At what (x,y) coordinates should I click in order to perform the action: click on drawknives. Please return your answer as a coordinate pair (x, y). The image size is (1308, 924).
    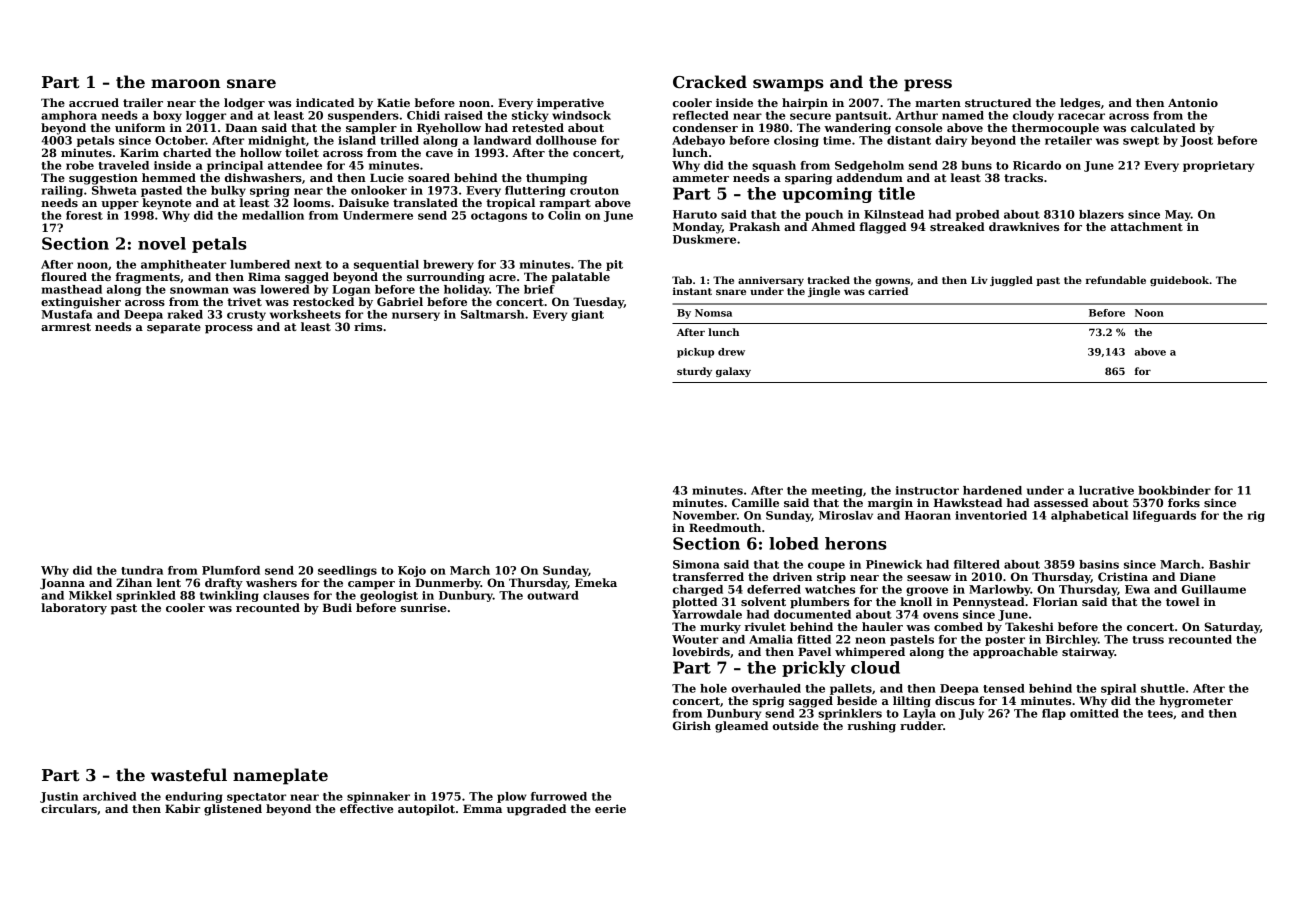
    Looking at the image, I should click on (1024, 226).
